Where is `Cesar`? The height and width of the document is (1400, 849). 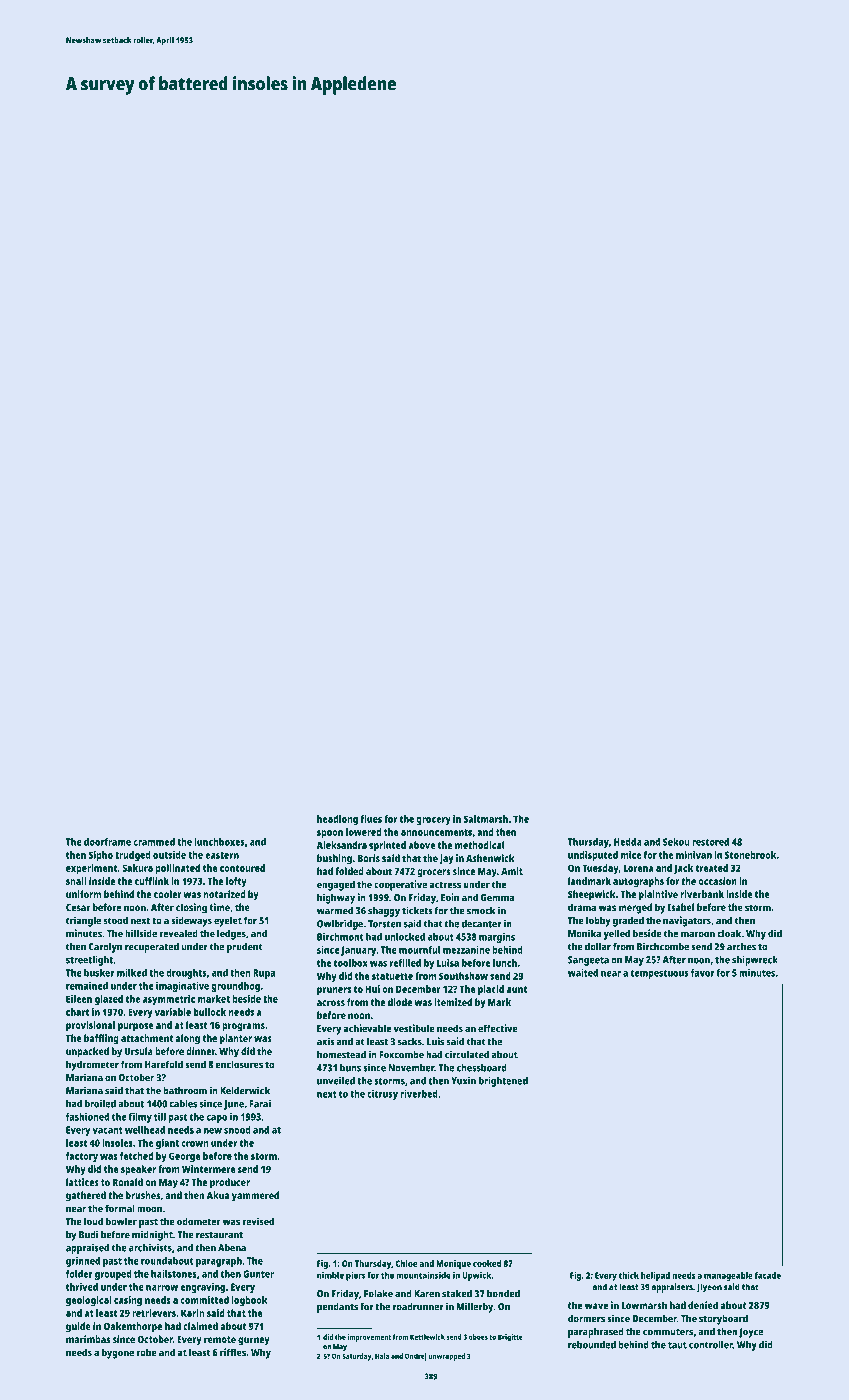 Cesar is located at coordinates (78, 907).
